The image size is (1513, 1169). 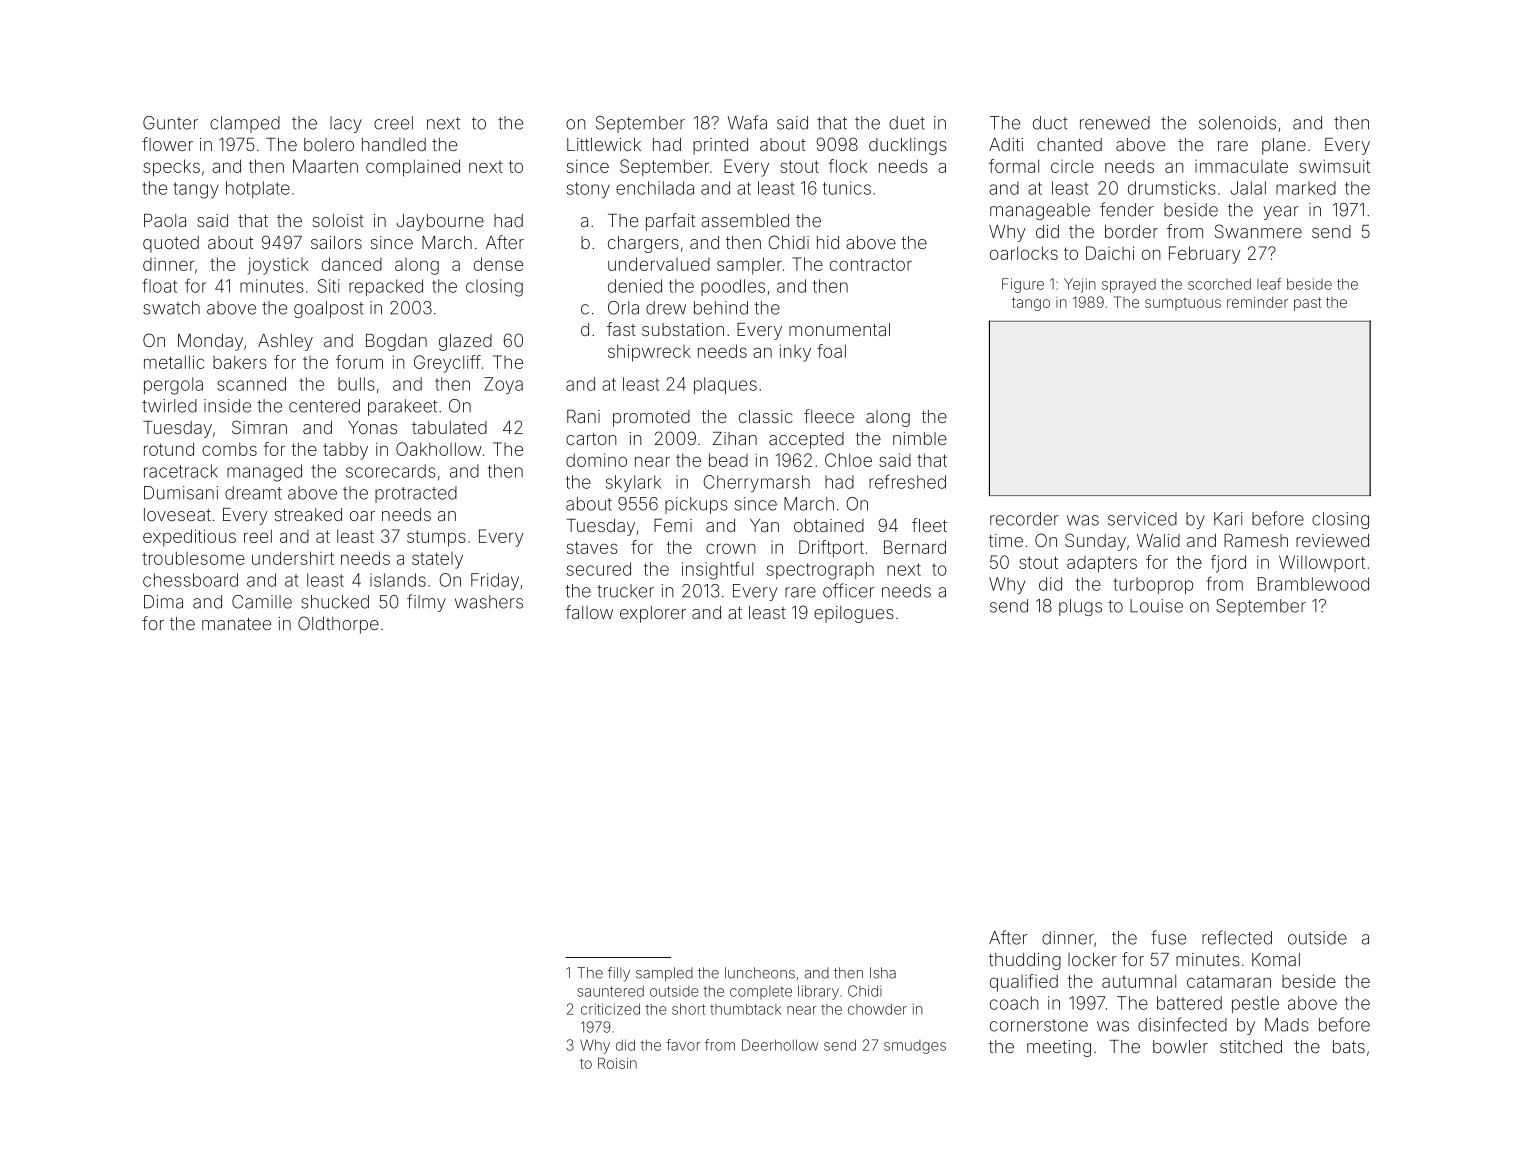 What do you see at coordinates (394, 144) in the page?
I see `handled` at bounding box center [394, 144].
